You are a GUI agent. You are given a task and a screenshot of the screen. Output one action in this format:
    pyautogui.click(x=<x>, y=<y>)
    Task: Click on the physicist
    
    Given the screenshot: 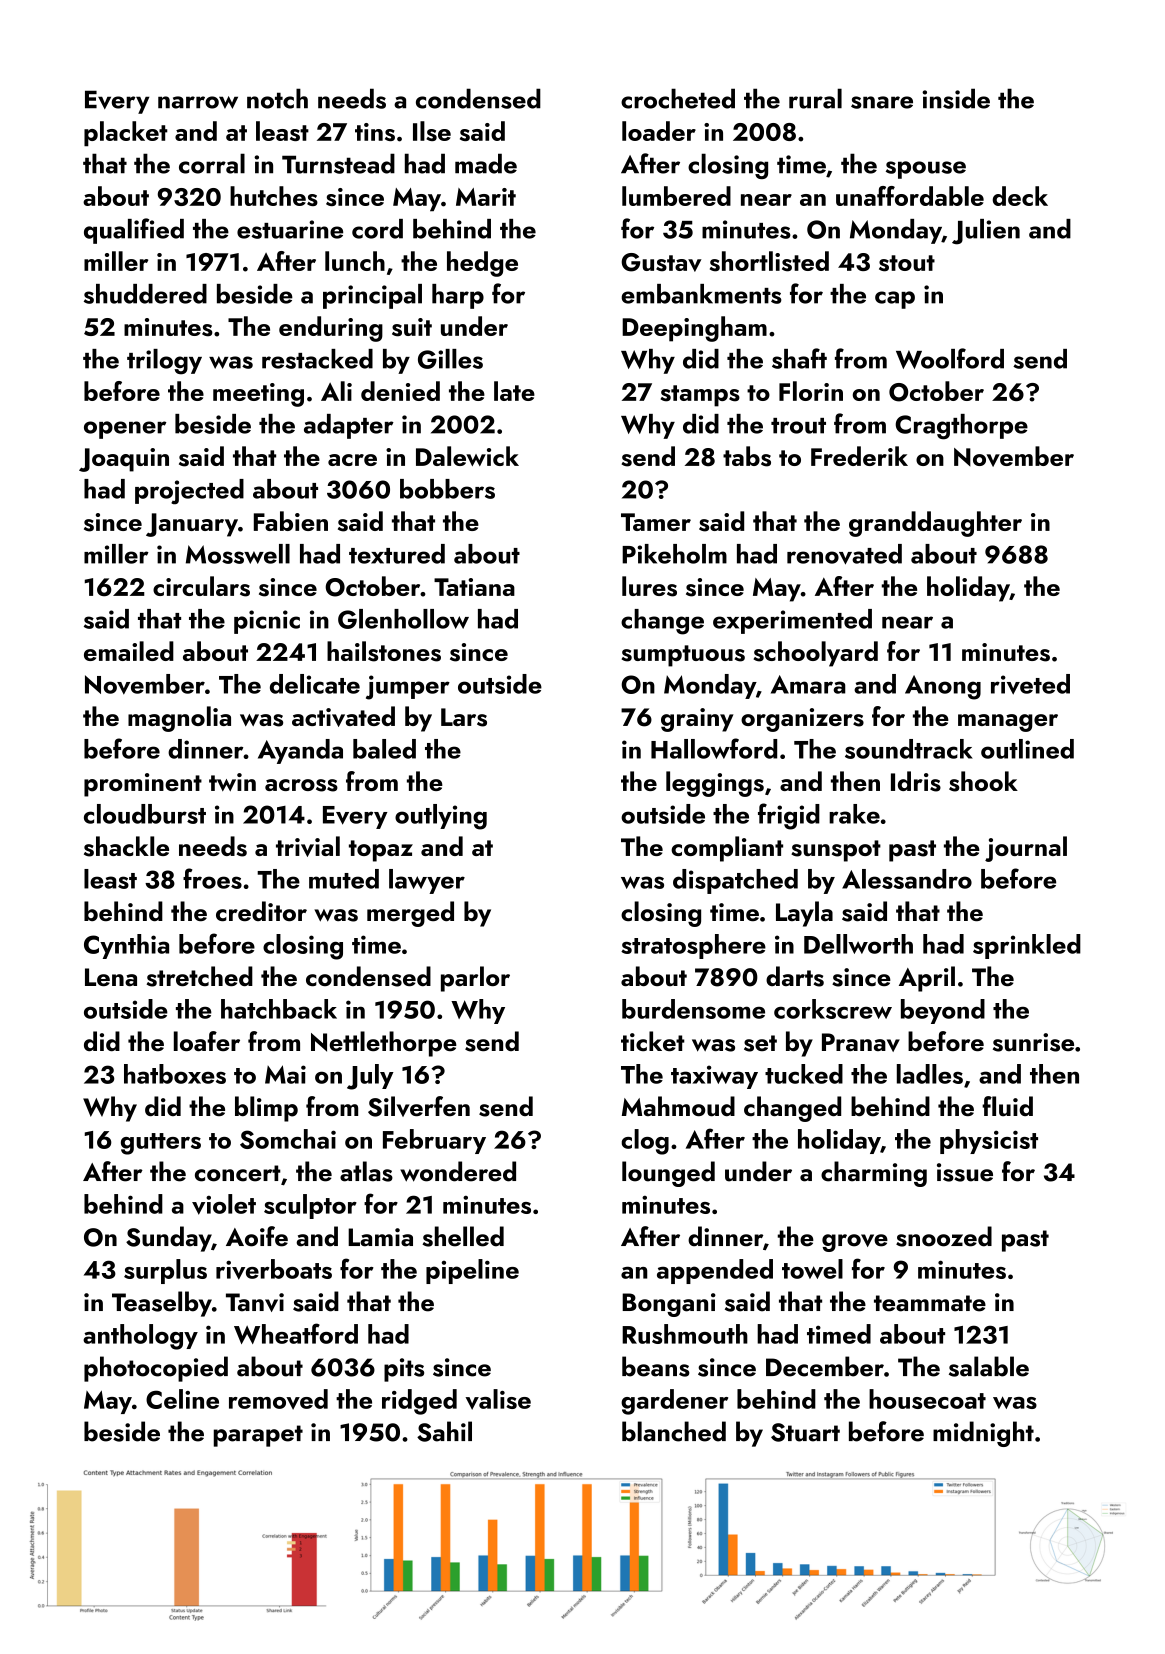 What is the action you would take?
    pyautogui.click(x=989, y=1141)
